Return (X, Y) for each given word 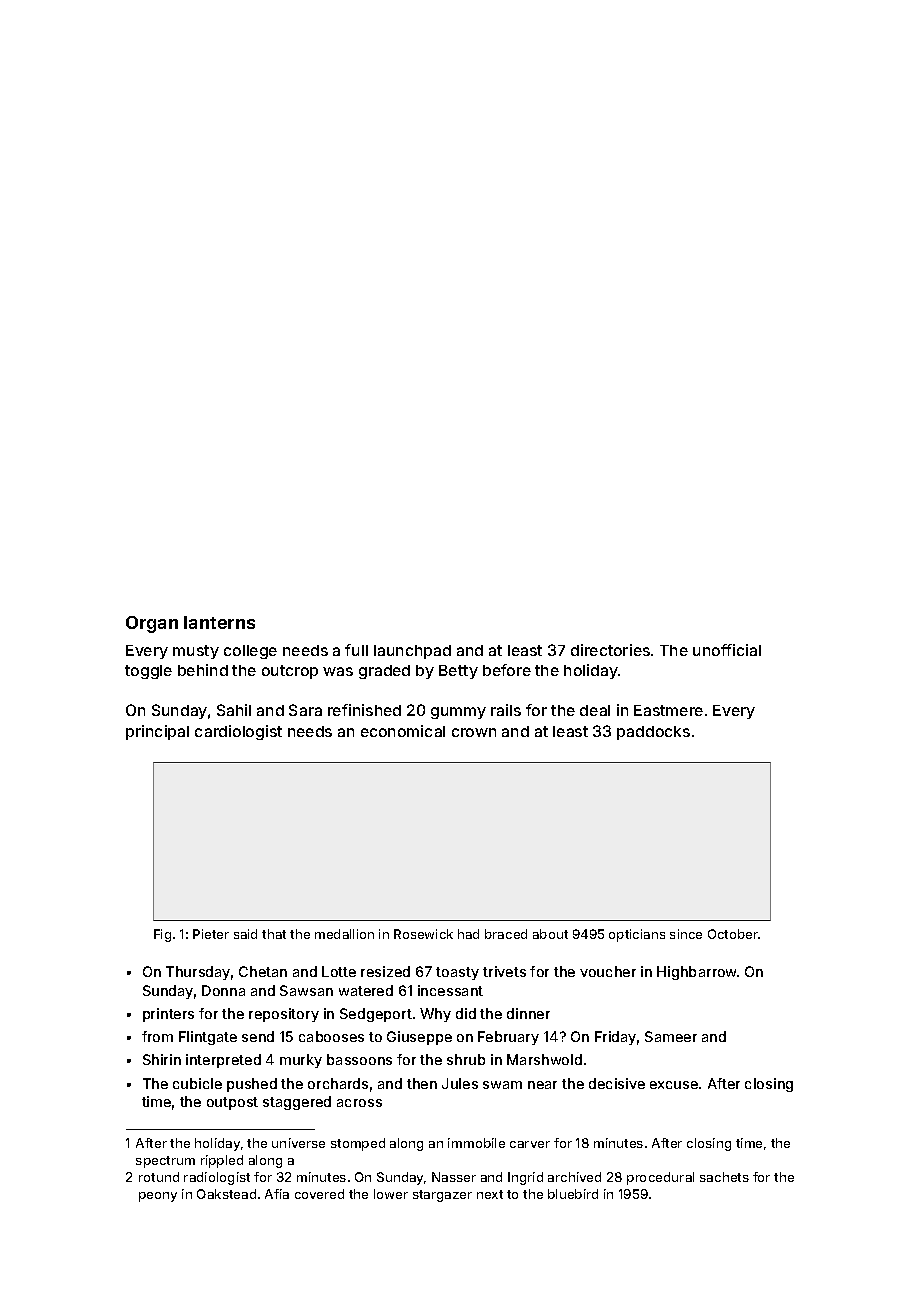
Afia (277, 1194)
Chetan (263, 971)
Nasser (454, 1177)
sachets (724, 1177)
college (250, 652)
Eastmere (668, 710)
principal (157, 732)
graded (384, 672)
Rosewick (423, 934)
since (686, 934)
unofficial (727, 650)
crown (474, 732)
